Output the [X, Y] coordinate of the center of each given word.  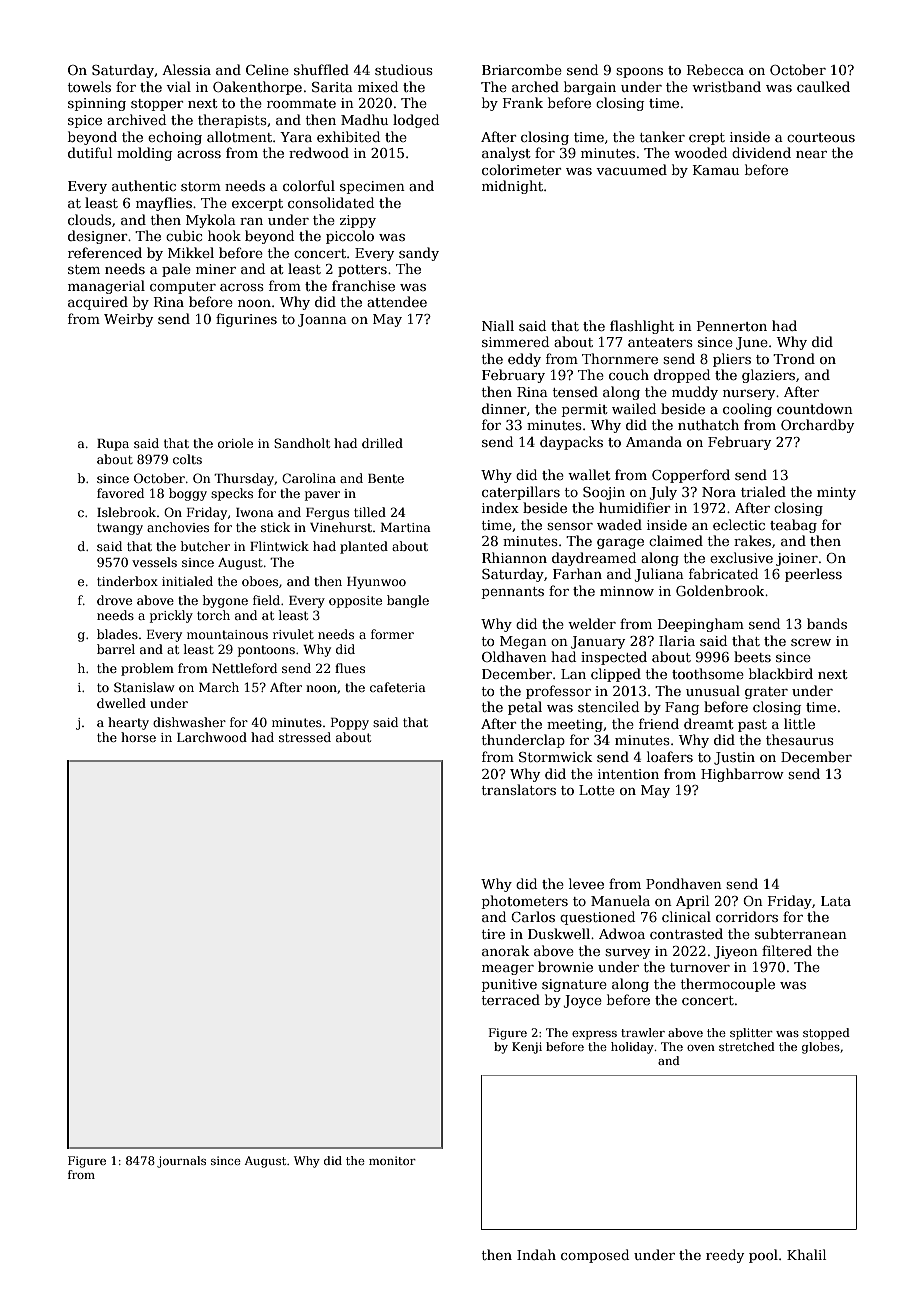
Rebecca [715, 69]
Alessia [186, 69]
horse [138, 737]
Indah [536, 1254]
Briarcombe [522, 69]
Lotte [597, 790]
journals [181, 1162]
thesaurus [800, 739]
